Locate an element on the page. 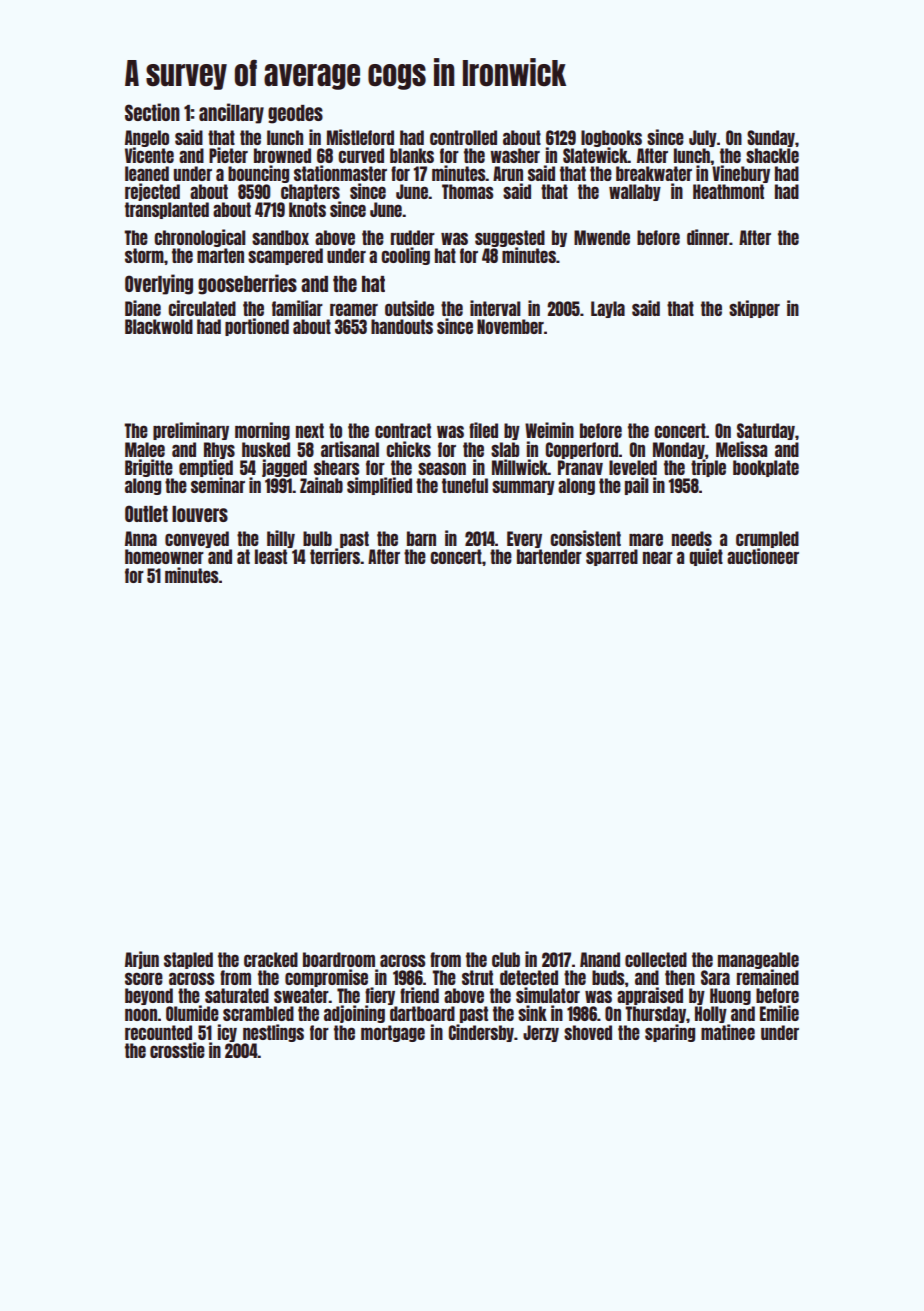 Image resolution: width=924 pixels, height=1311 pixels. cracked is located at coordinates (271, 959).
